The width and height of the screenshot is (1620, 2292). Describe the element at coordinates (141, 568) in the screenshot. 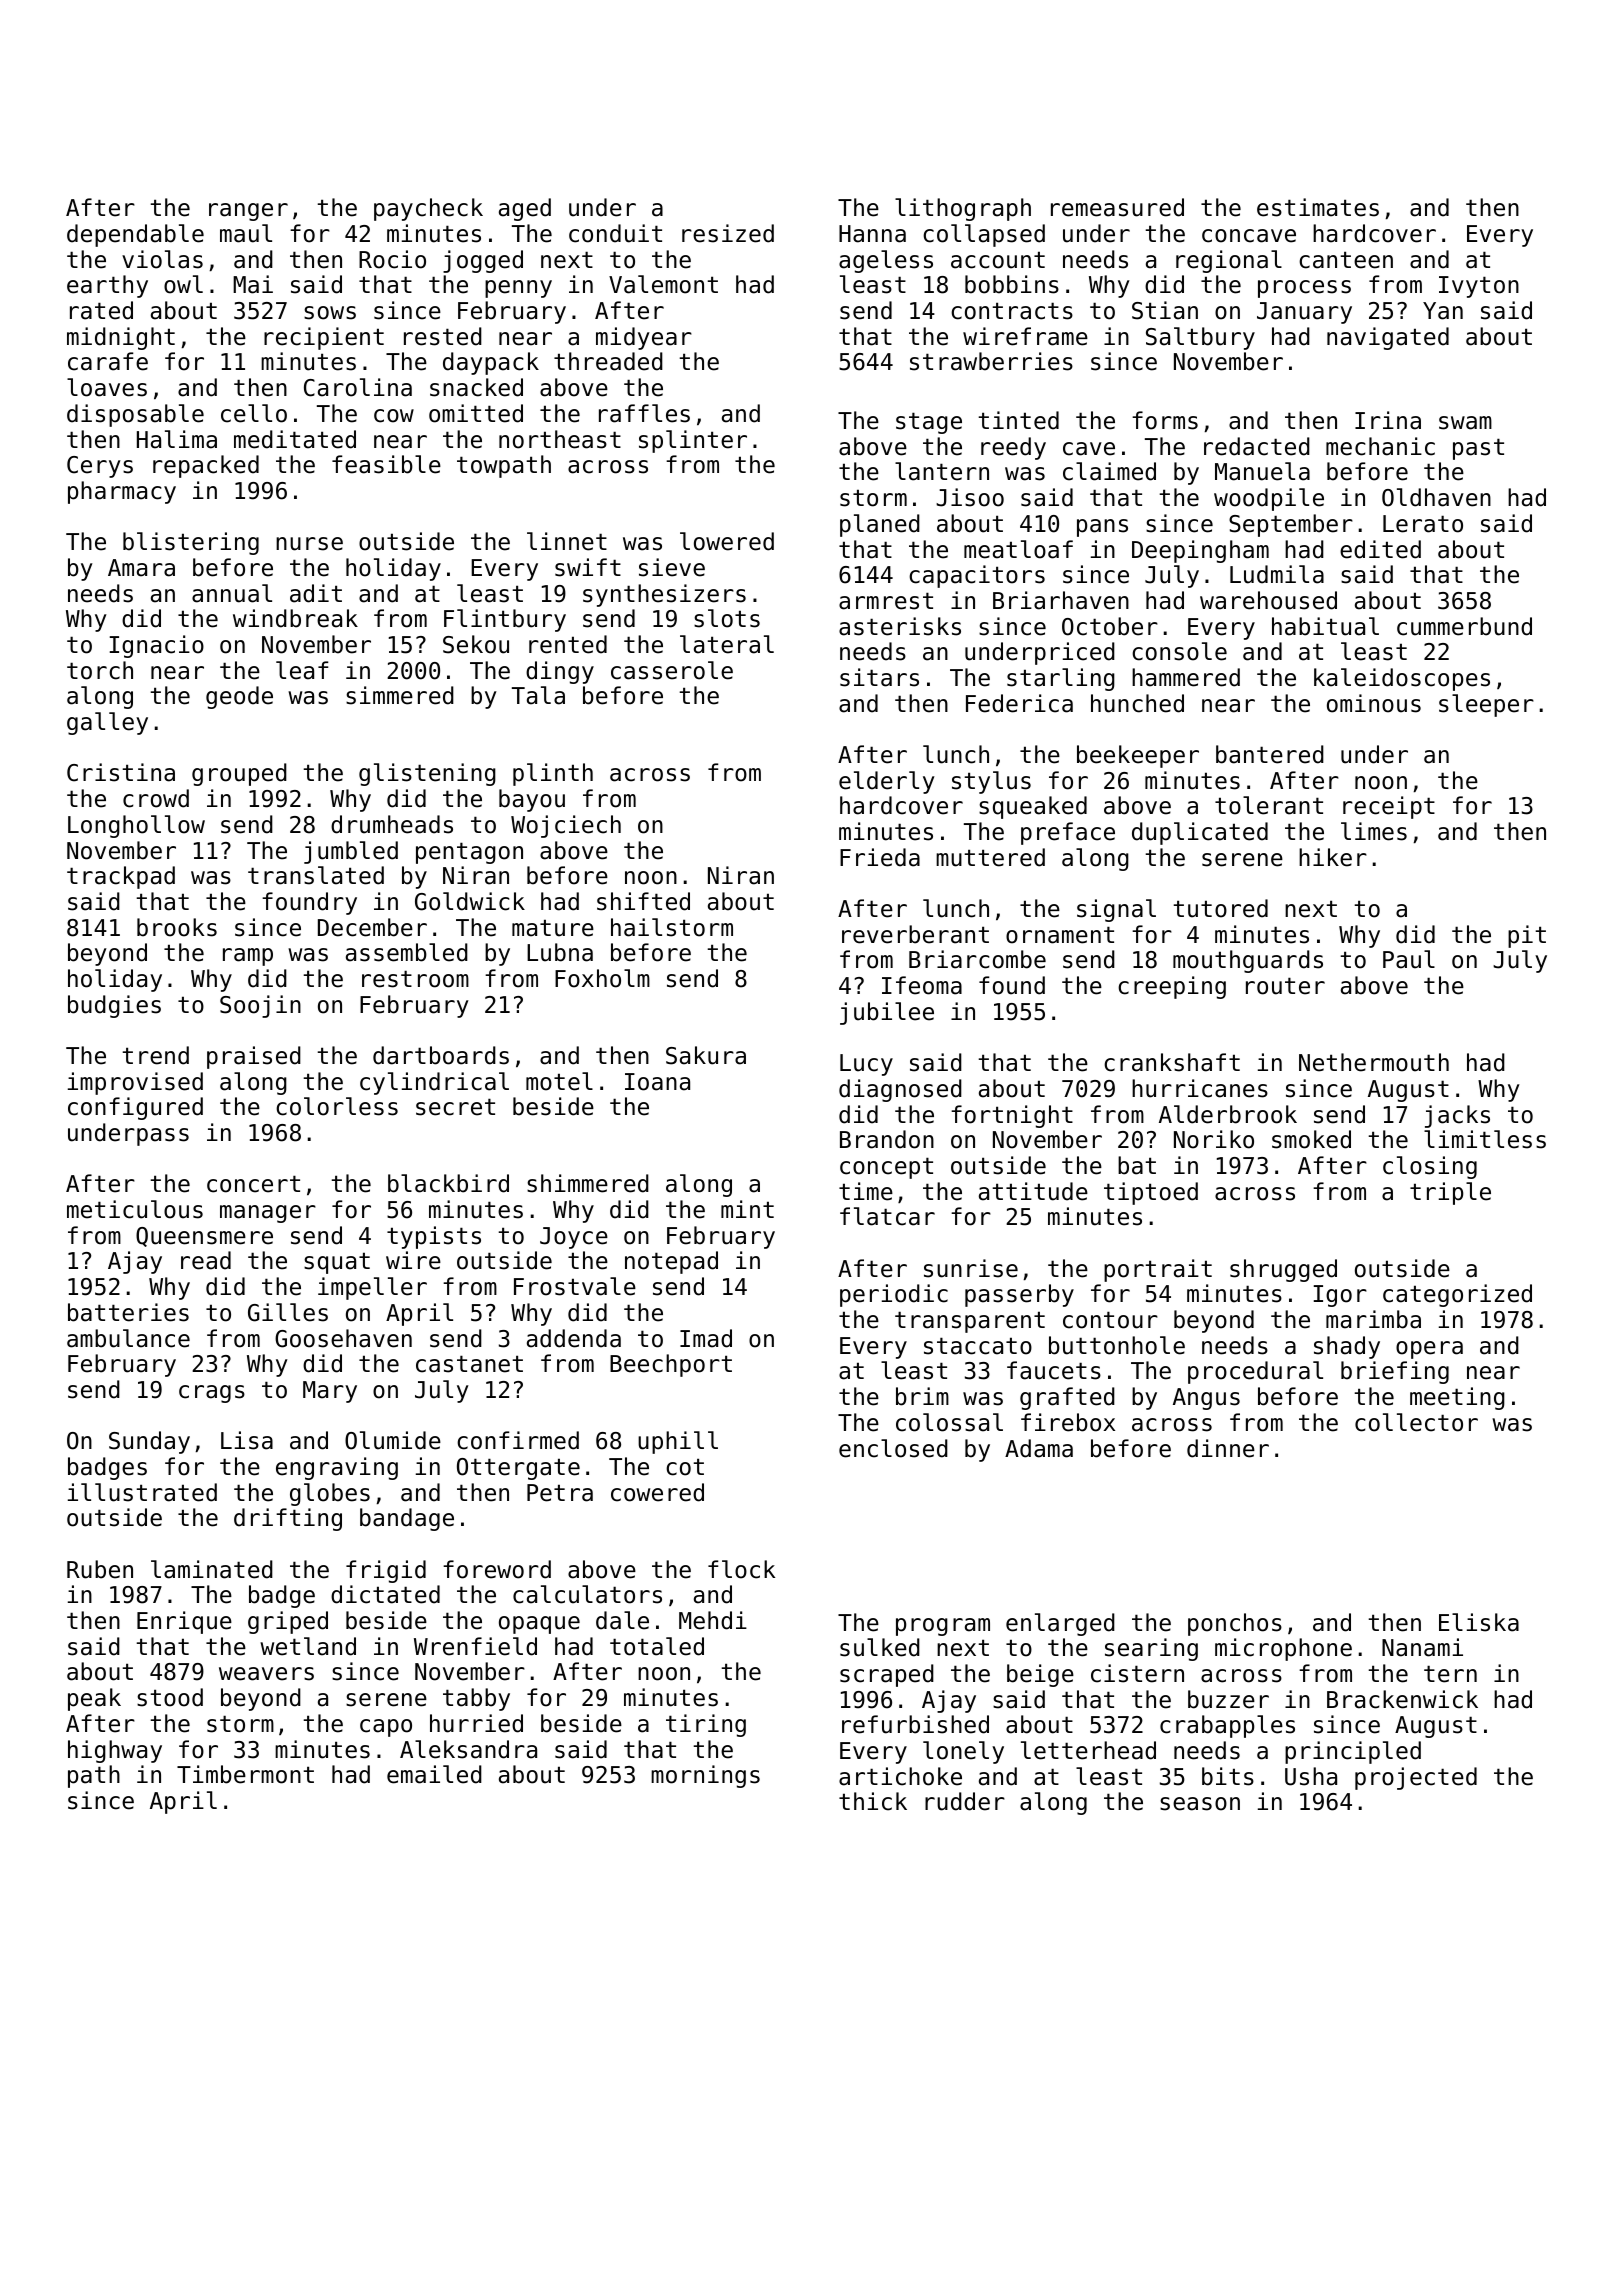

I see `Amara` at that location.
